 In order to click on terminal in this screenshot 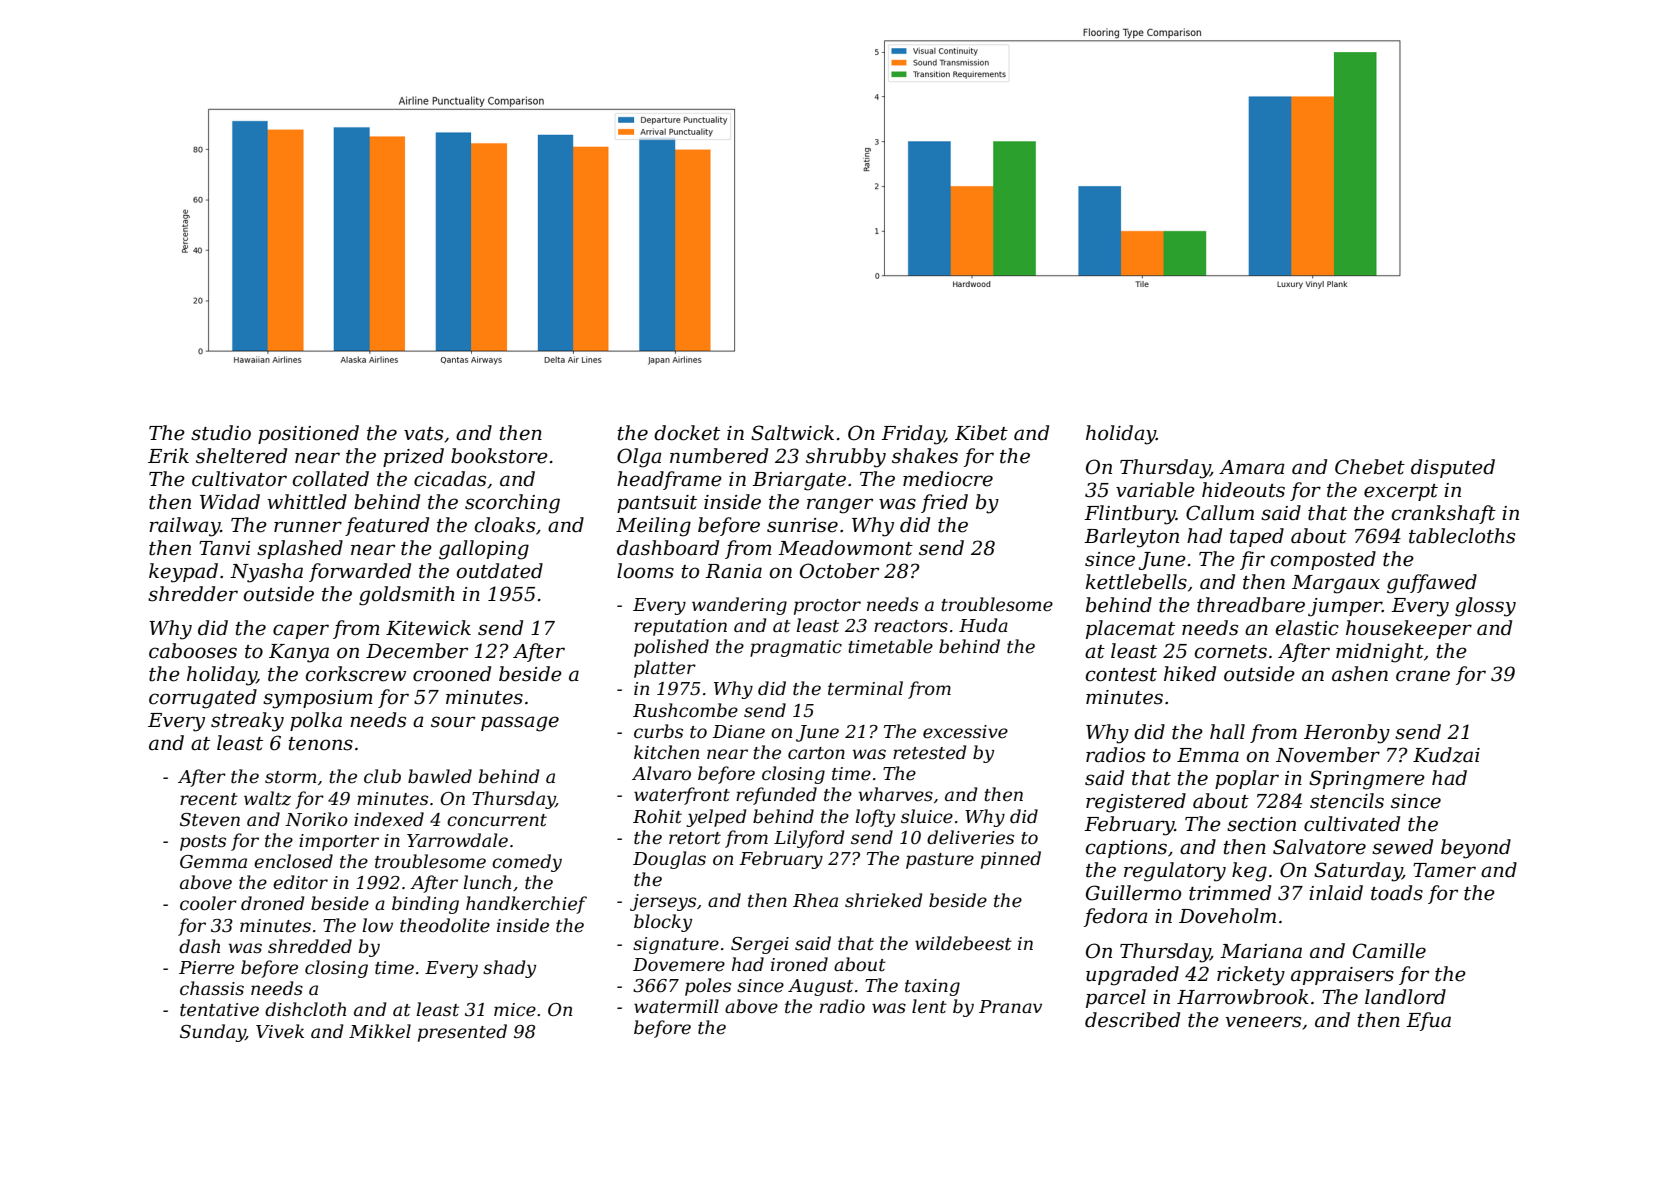, I will do `click(865, 688)`.
